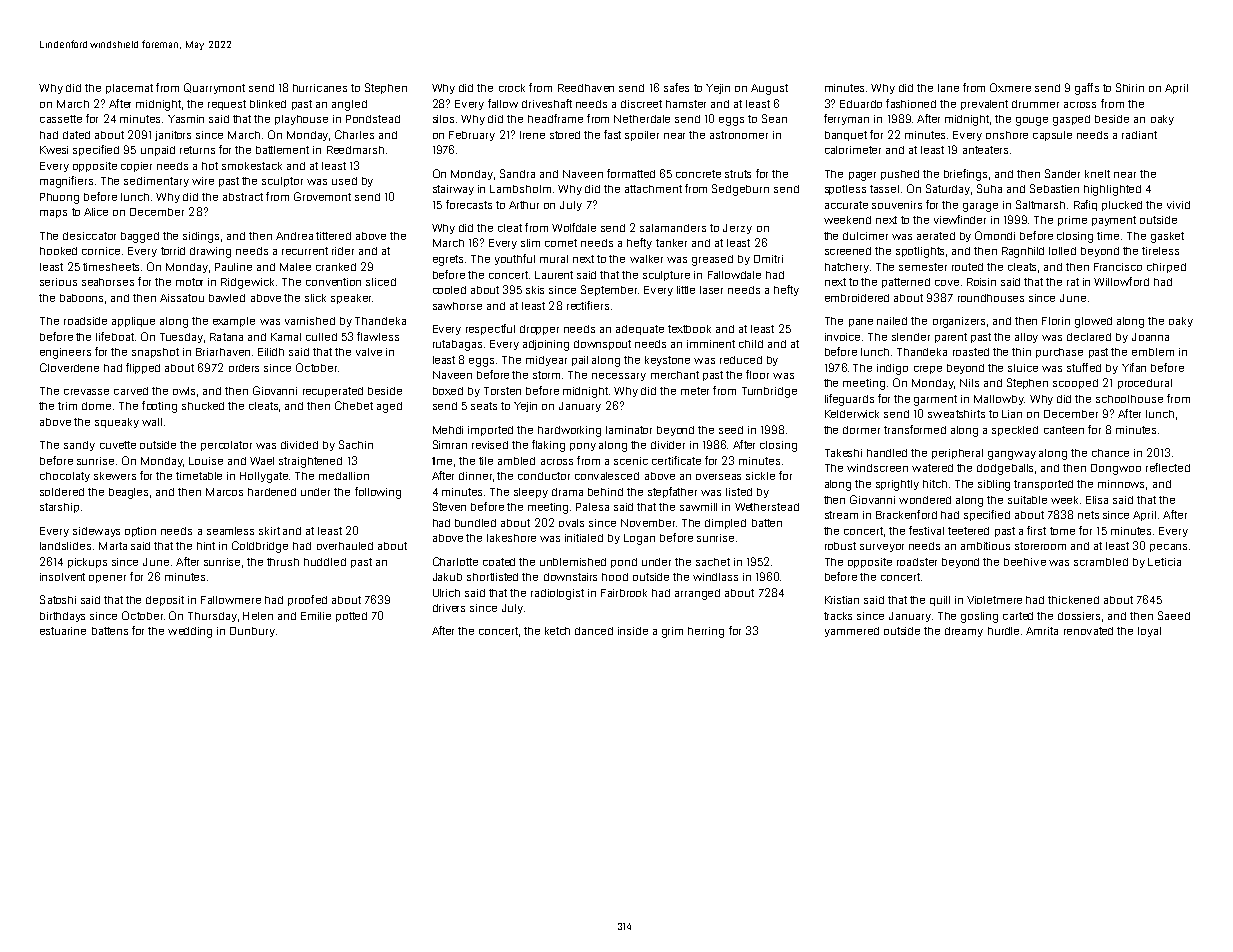  Describe the element at coordinates (214, 88) in the screenshot. I see `Quarrymont` at that location.
